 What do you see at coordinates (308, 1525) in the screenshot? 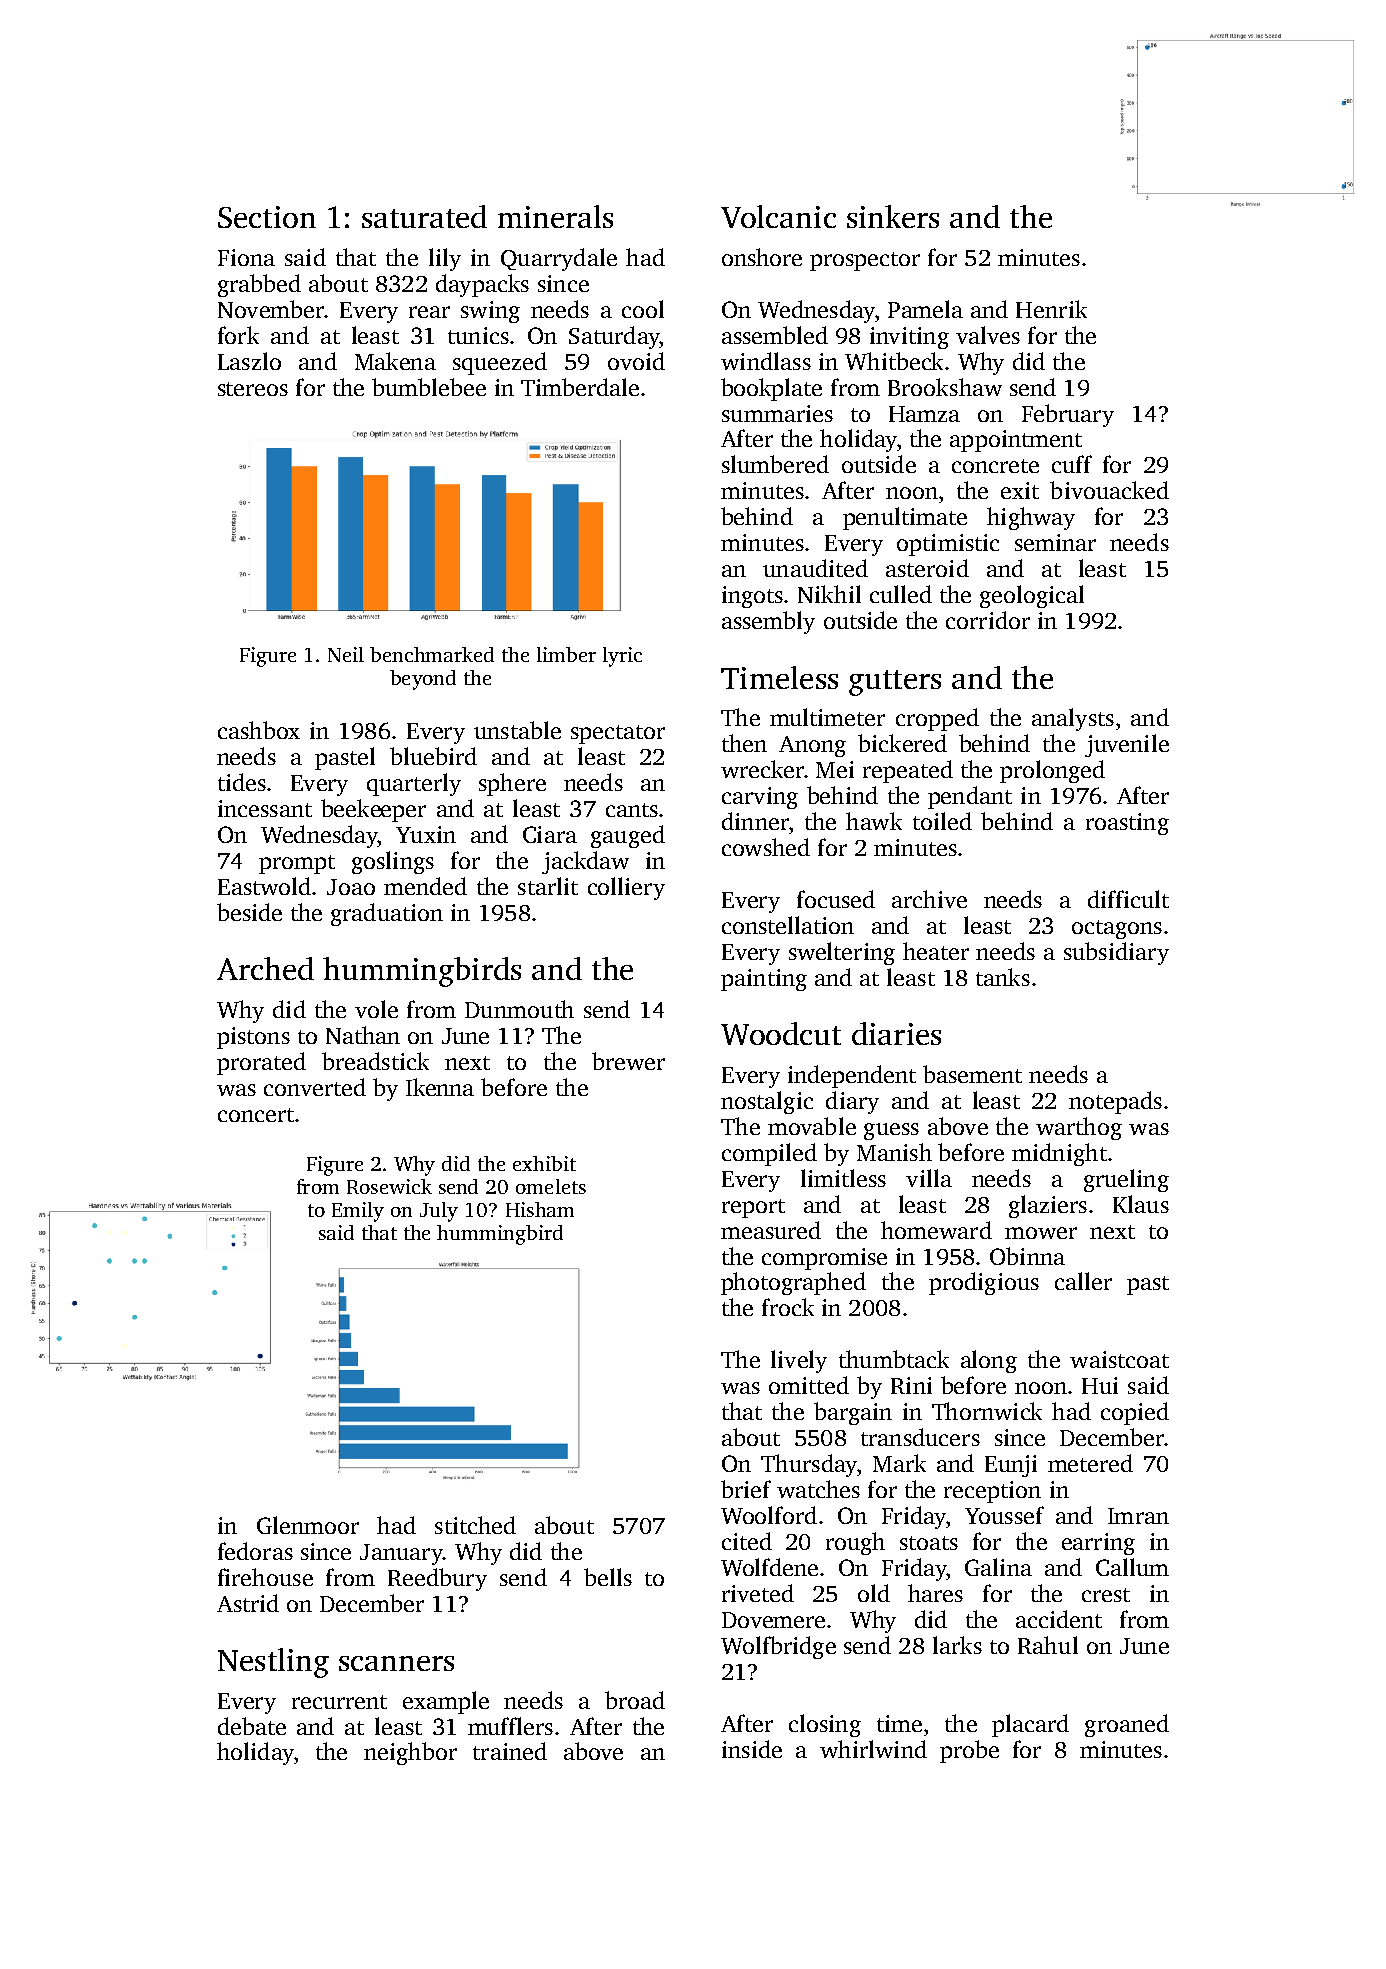
I see `Glenmoor` at bounding box center [308, 1525].
